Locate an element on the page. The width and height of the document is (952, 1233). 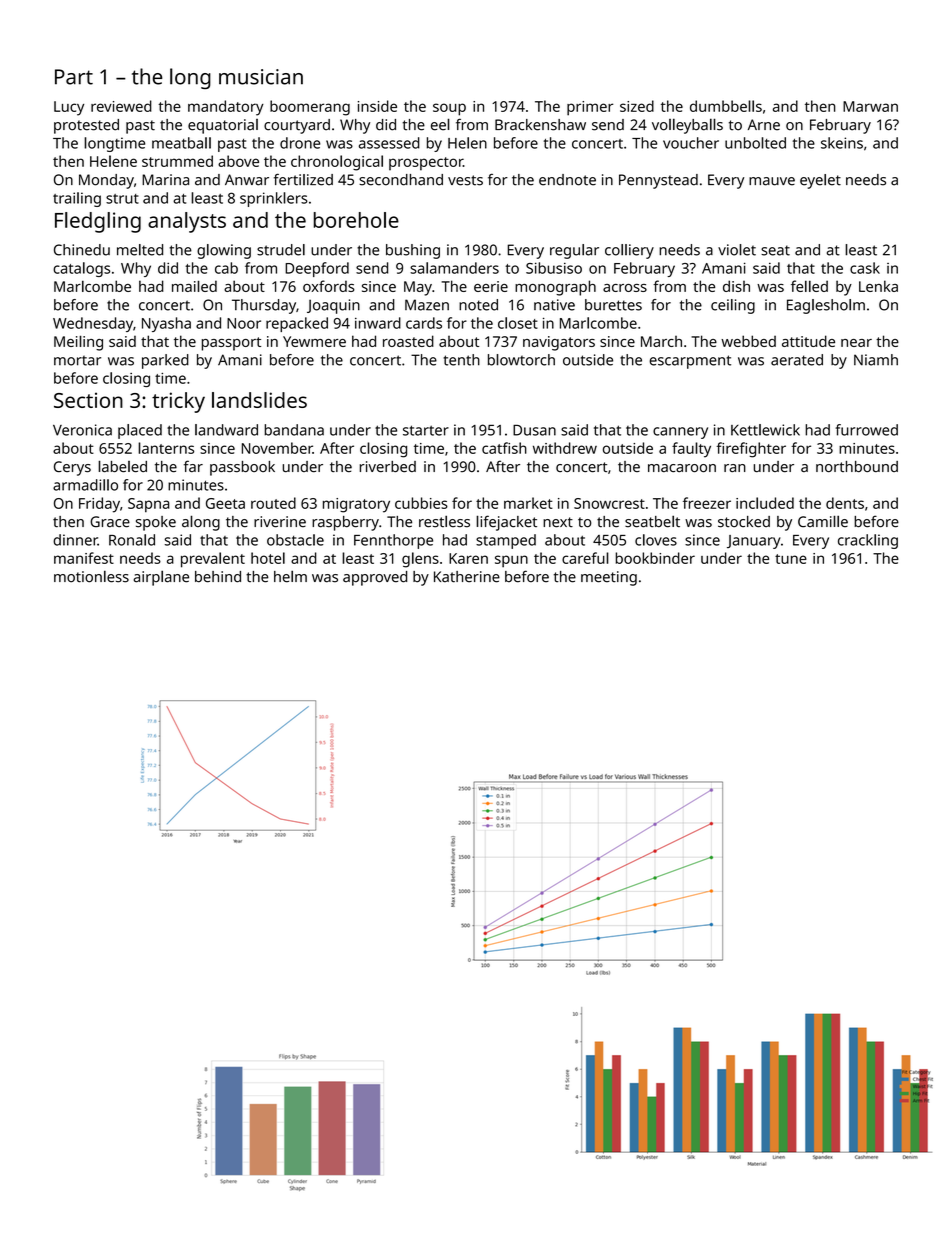
violet is located at coordinates (737, 250).
